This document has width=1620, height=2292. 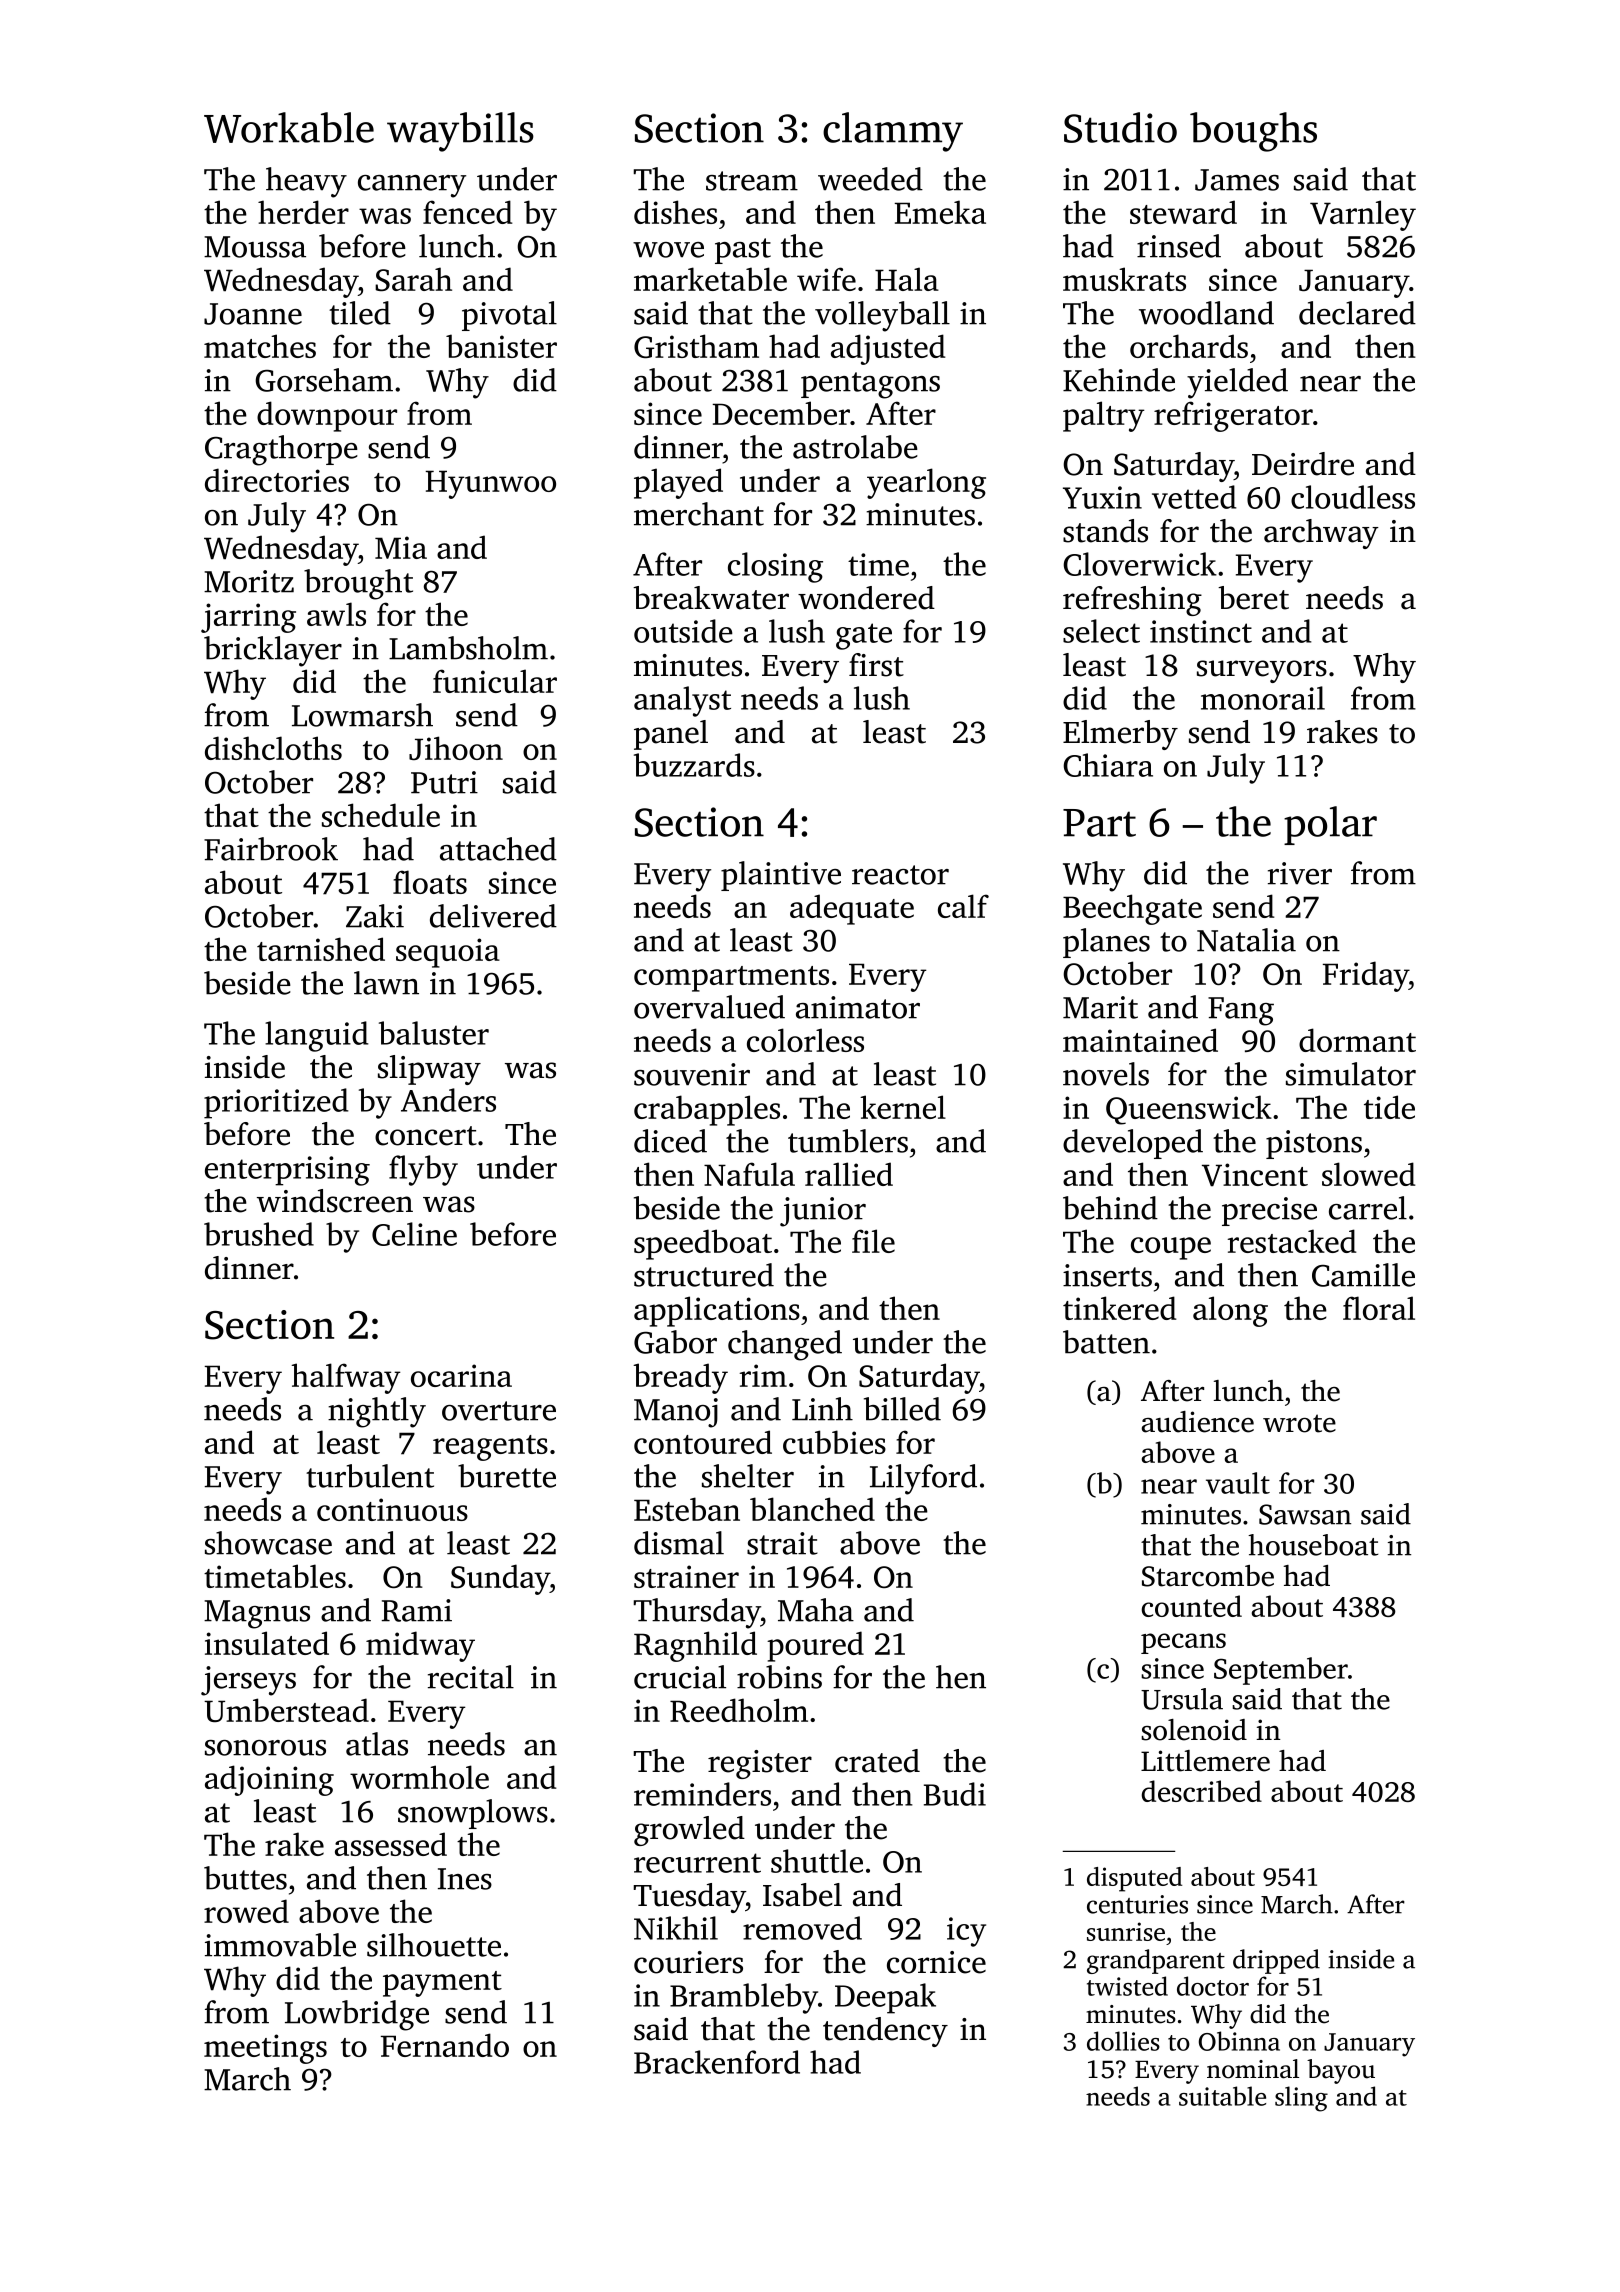 I want to click on Natalia, so click(x=1246, y=940).
